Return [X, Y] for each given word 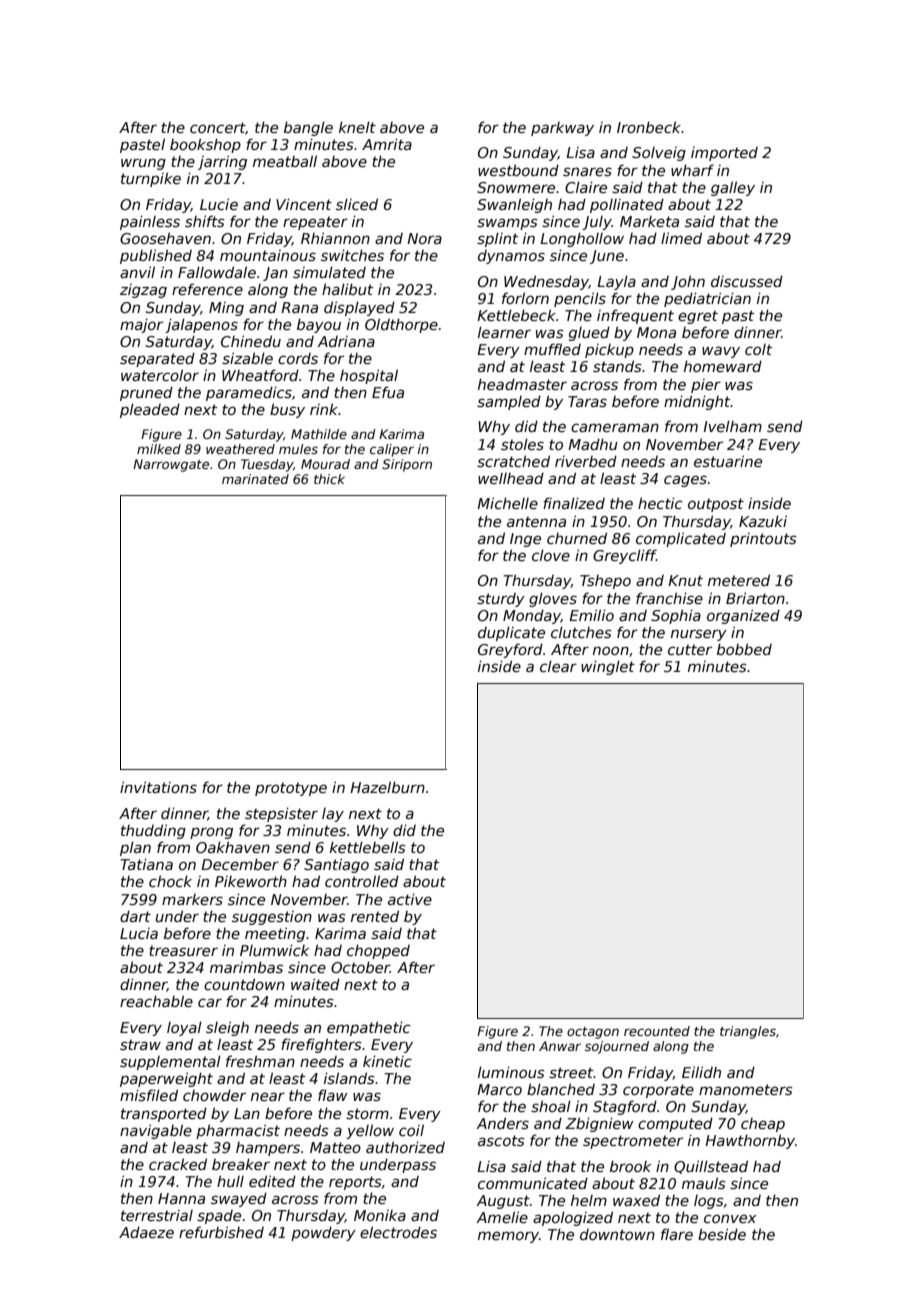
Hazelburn [387, 787]
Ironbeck [649, 127]
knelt [357, 127]
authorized [405, 1147]
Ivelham [732, 426]
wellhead [511, 478]
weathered [240, 449]
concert [218, 128]
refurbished [221, 1232]
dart [135, 916]
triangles [748, 1032]
